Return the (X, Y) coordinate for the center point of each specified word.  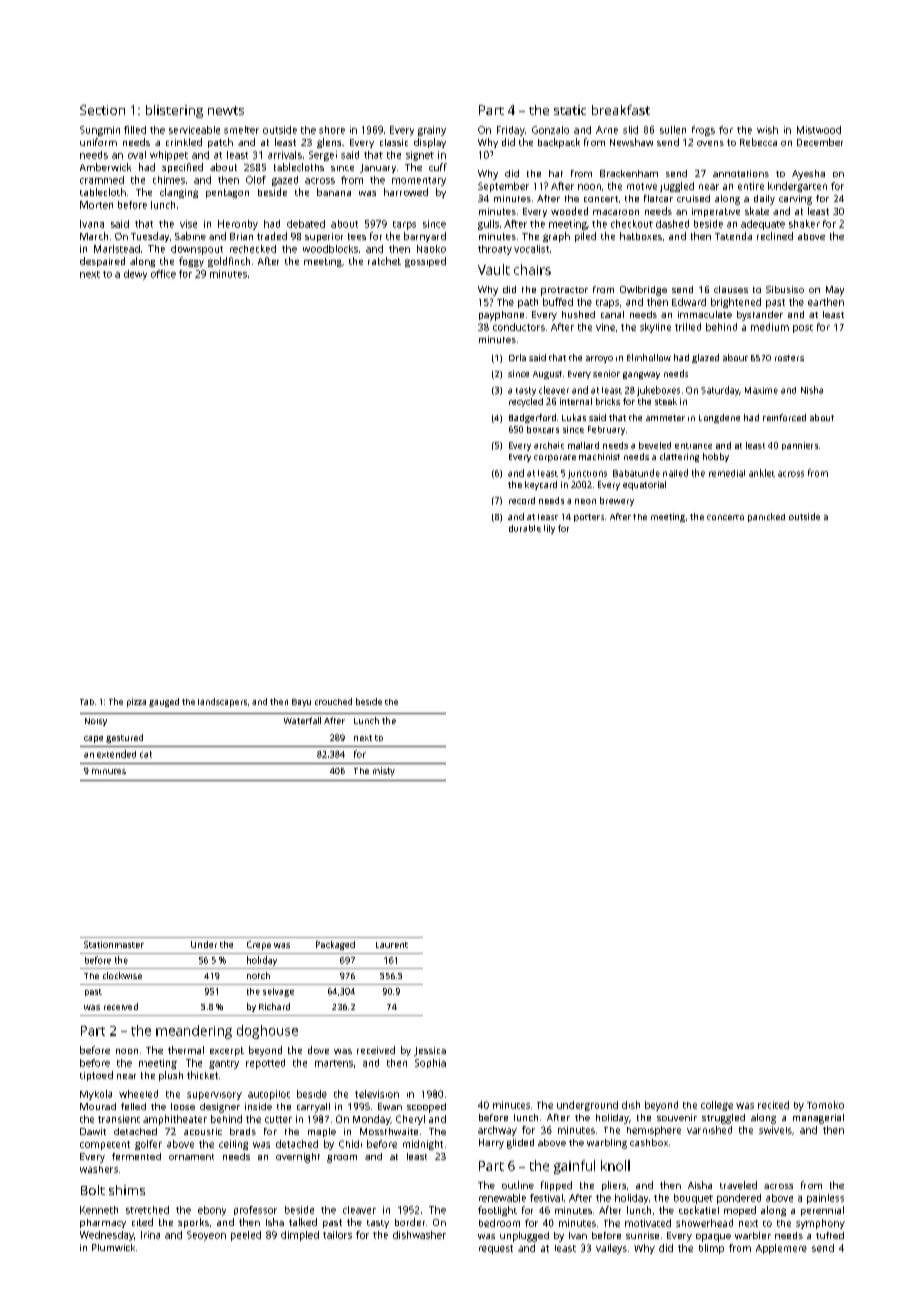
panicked (766, 517)
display (430, 143)
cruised (693, 198)
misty (384, 771)
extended (116, 754)
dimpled (300, 1236)
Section (102, 110)
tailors (337, 1235)
